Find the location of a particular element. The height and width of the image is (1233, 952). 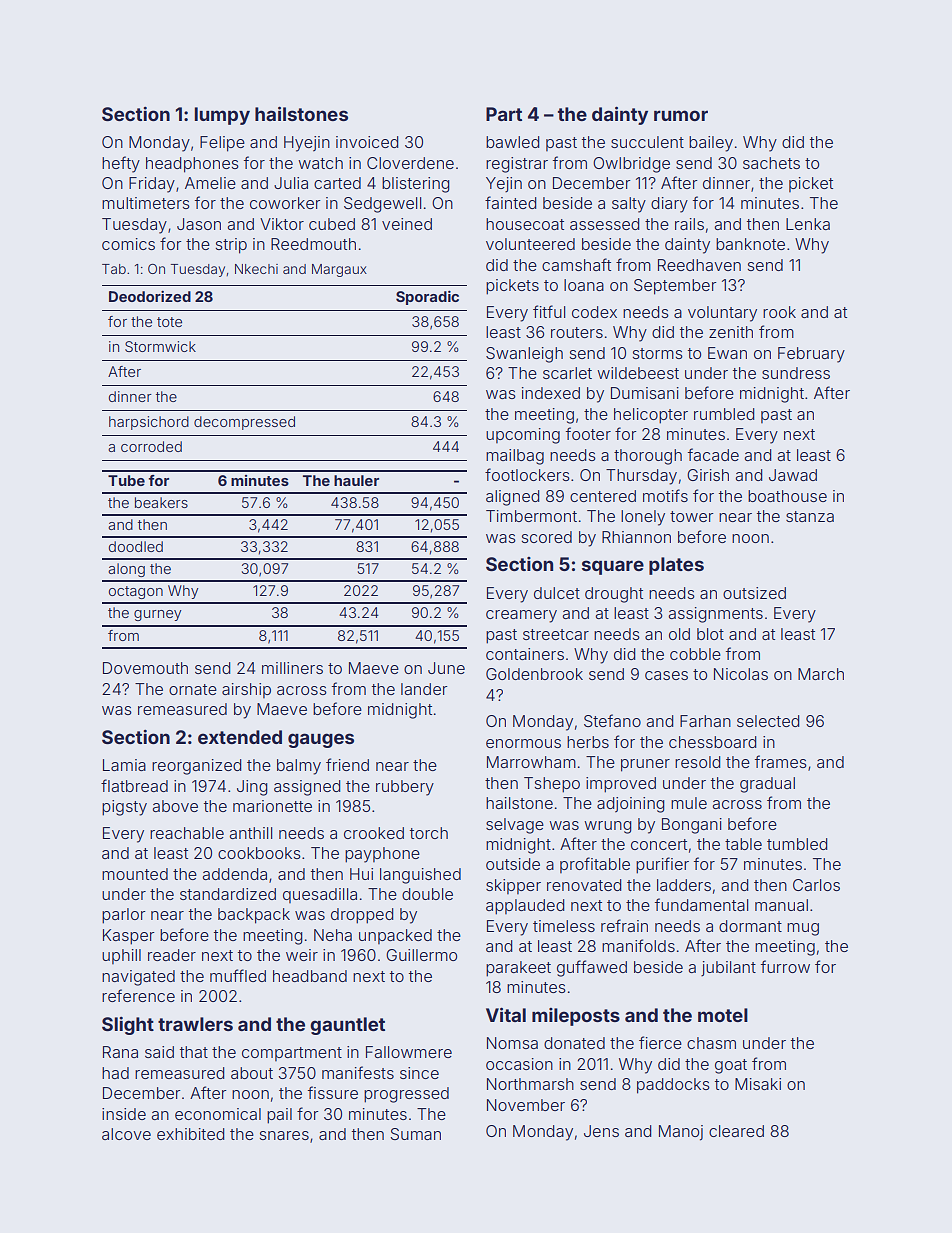

jubilant is located at coordinates (728, 968).
